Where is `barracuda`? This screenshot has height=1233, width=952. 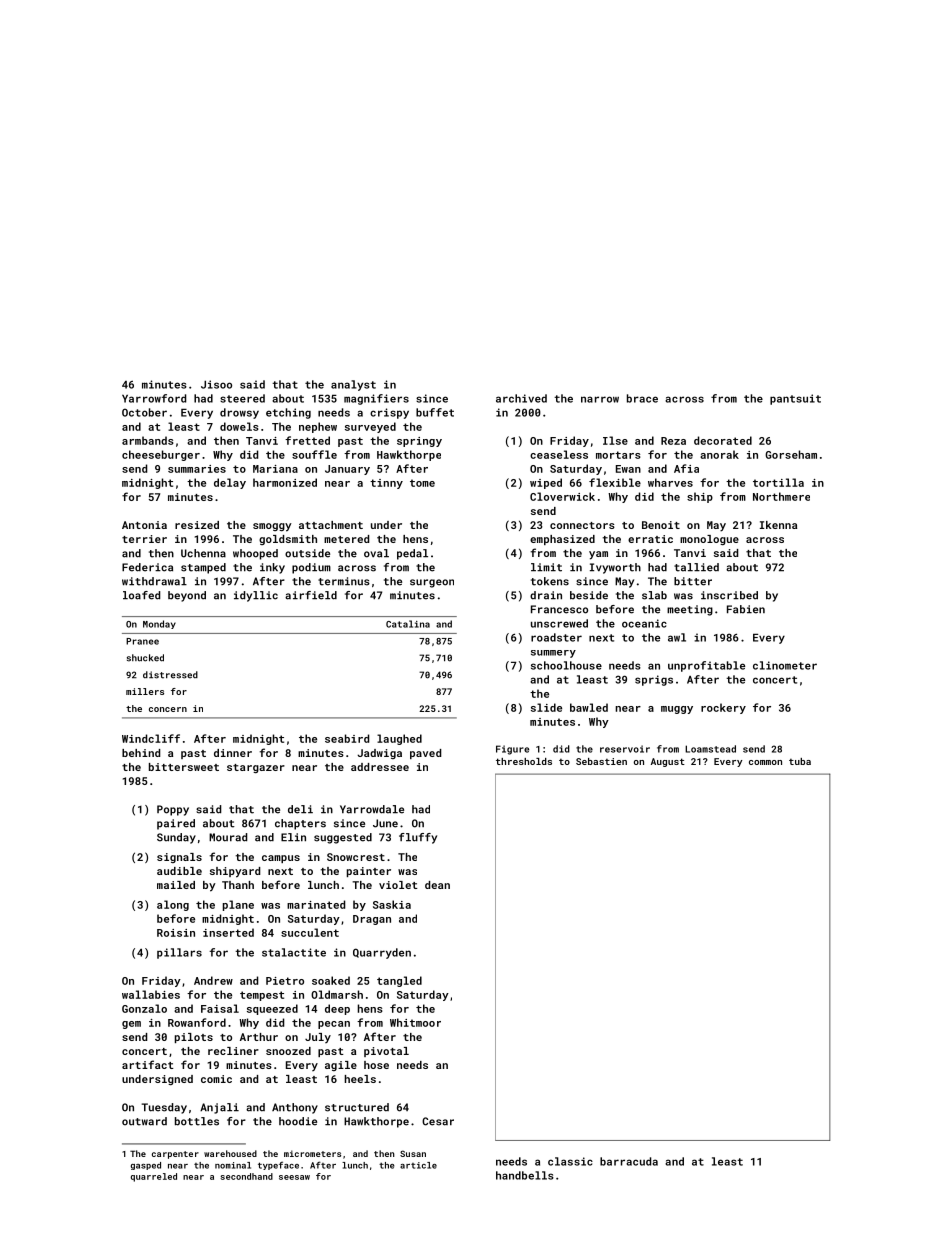 barracuda is located at coordinates (629, 1161).
